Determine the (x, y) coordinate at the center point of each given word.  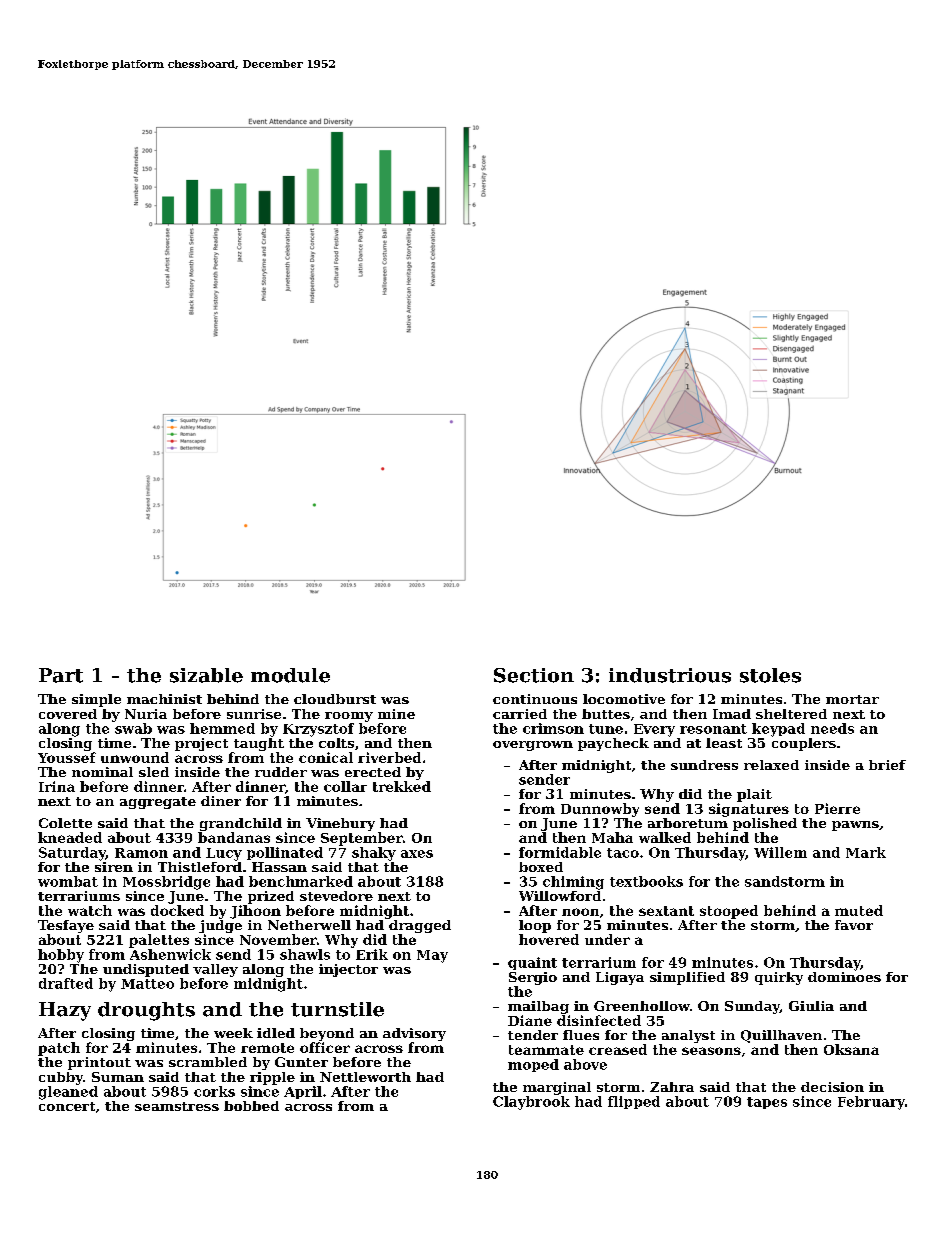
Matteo (147, 984)
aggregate (158, 803)
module (290, 675)
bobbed (251, 1106)
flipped (634, 1102)
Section (534, 675)
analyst (688, 1036)
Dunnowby (600, 810)
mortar (852, 699)
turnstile (337, 1009)
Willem (780, 852)
